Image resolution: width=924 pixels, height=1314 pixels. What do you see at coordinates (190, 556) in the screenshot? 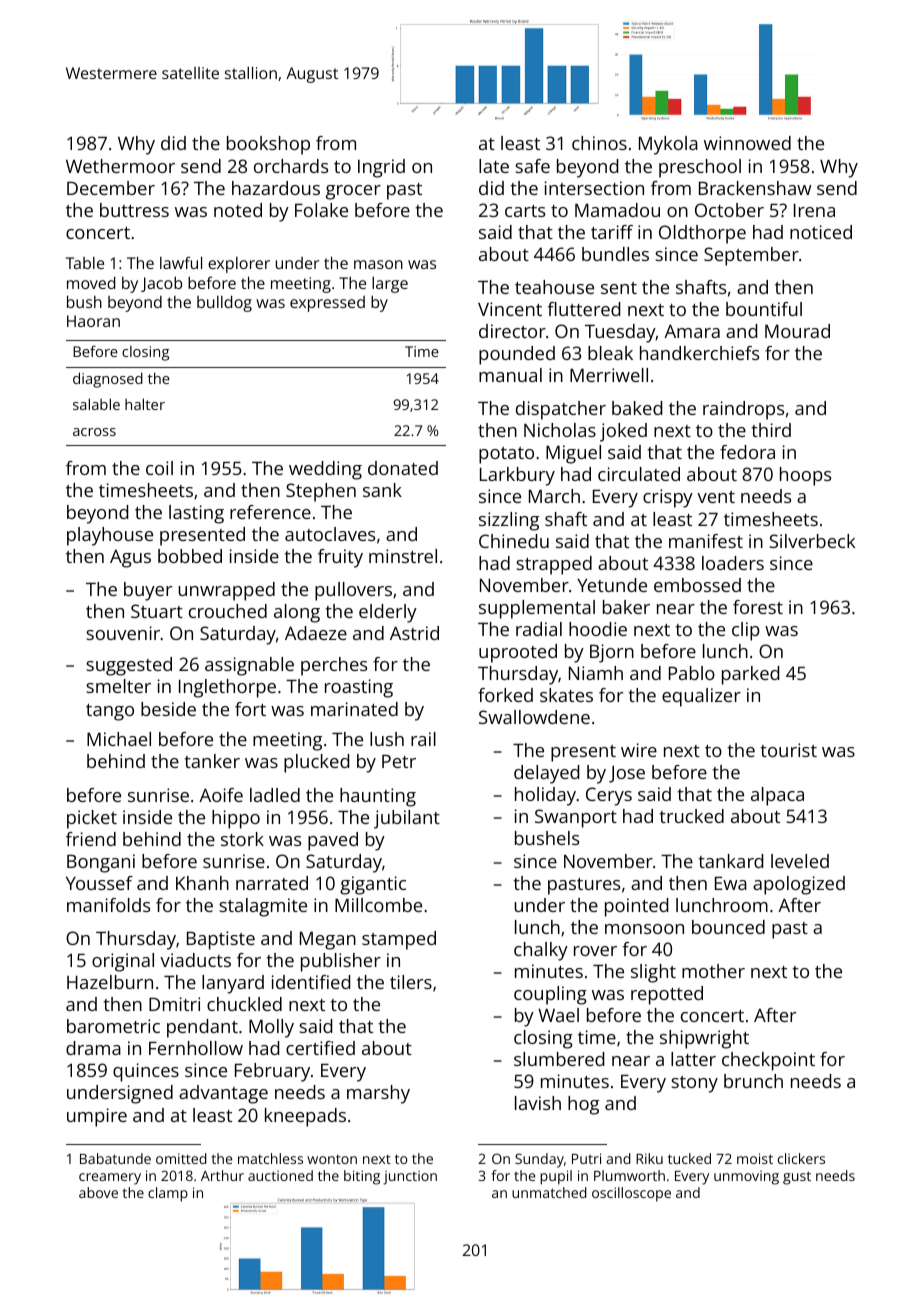
I see `bobbed` at bounding box center [190, 556].
